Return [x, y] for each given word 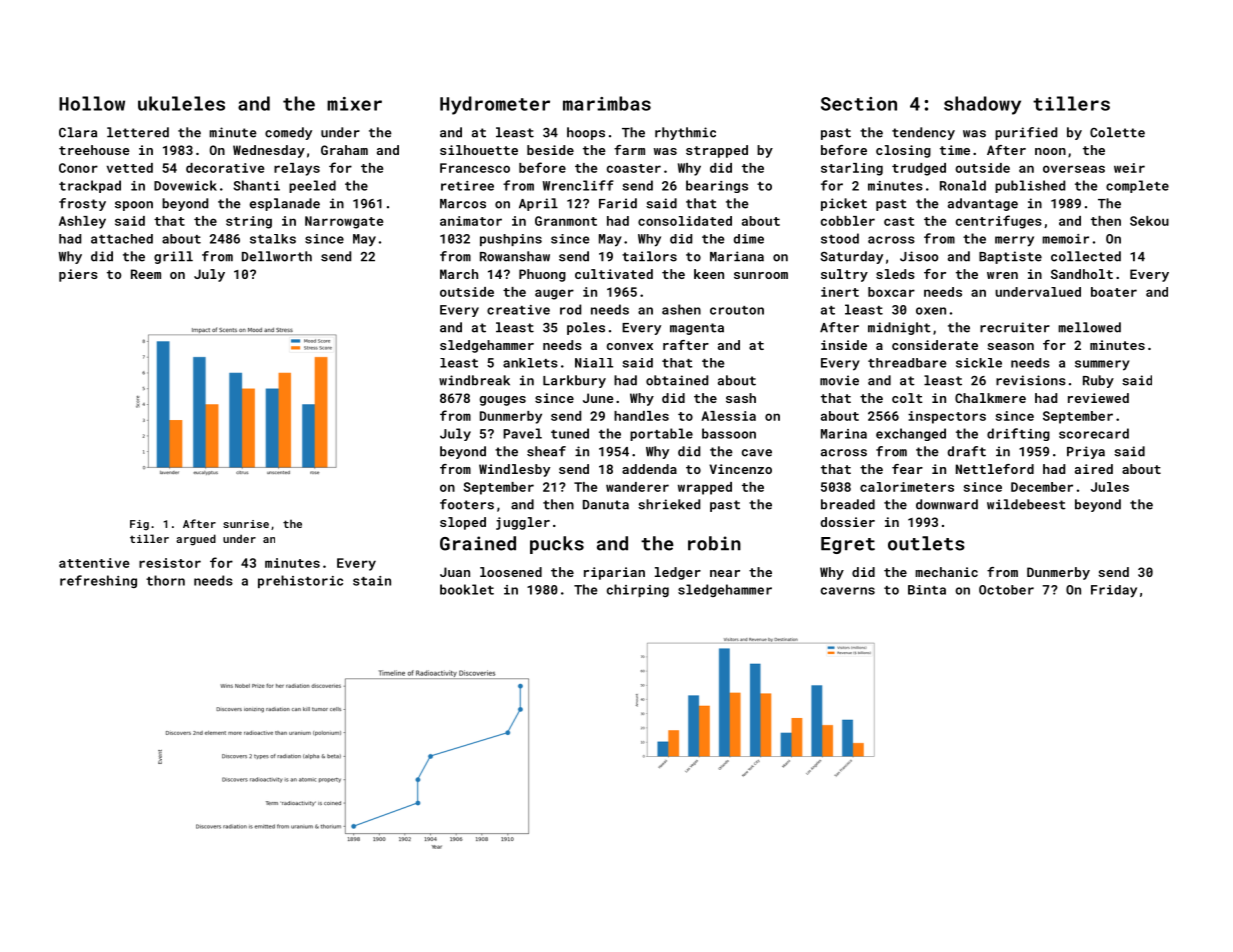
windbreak [474, 380]
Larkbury [574, 381]
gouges [503, 401]
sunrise [246, 524]
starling [852, 169]
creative [518, 310]
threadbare [907, 363]
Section [859, 104]
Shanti [256, 185]
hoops [586, 133]
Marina [844, 434]
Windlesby [514, 470]
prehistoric [300, 581]
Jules [1110, 487]
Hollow [92, 103]
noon [1050, 151]
